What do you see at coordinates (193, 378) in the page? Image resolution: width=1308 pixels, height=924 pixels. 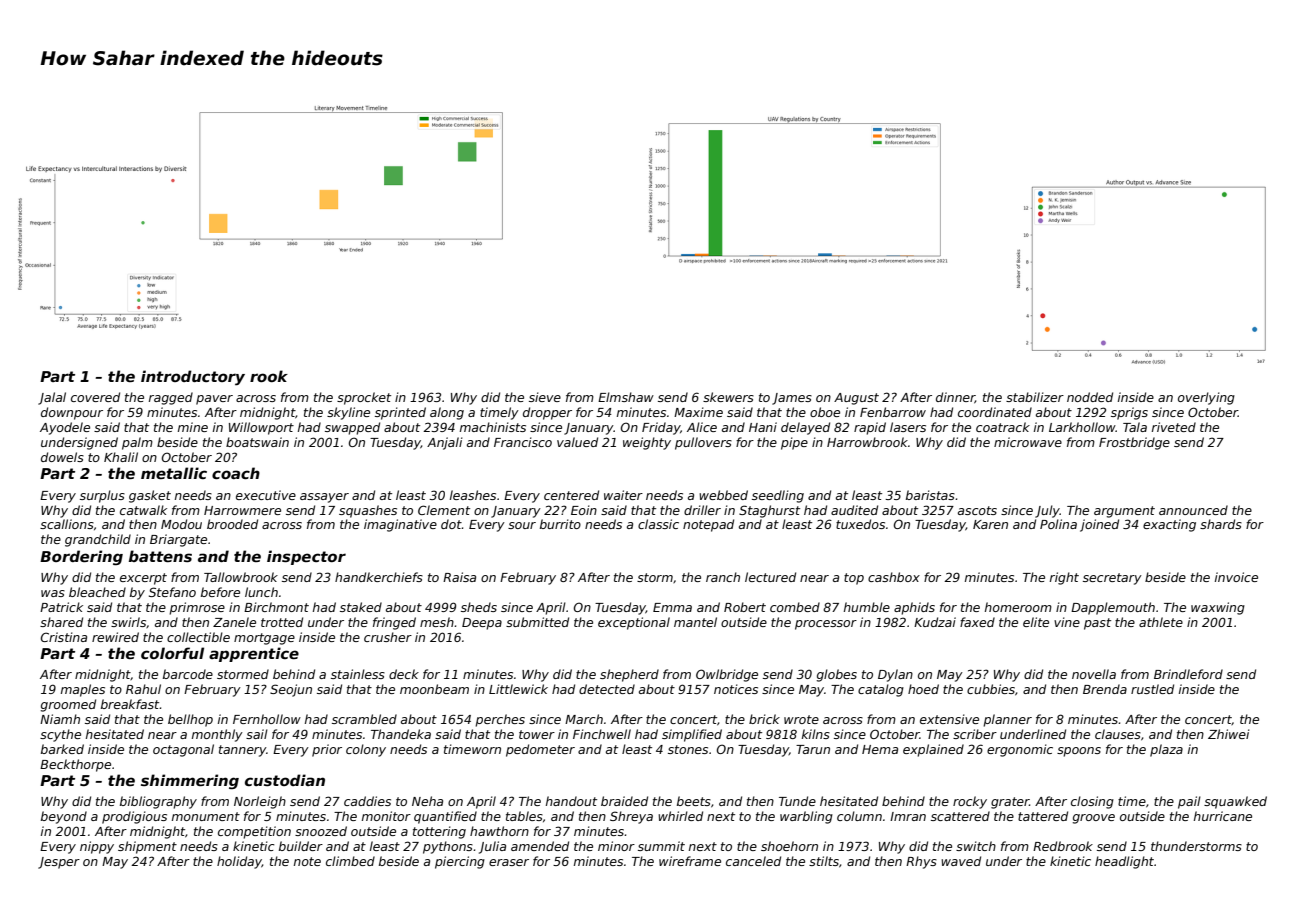 I see `introductory` at bounding box center [193, 378].
